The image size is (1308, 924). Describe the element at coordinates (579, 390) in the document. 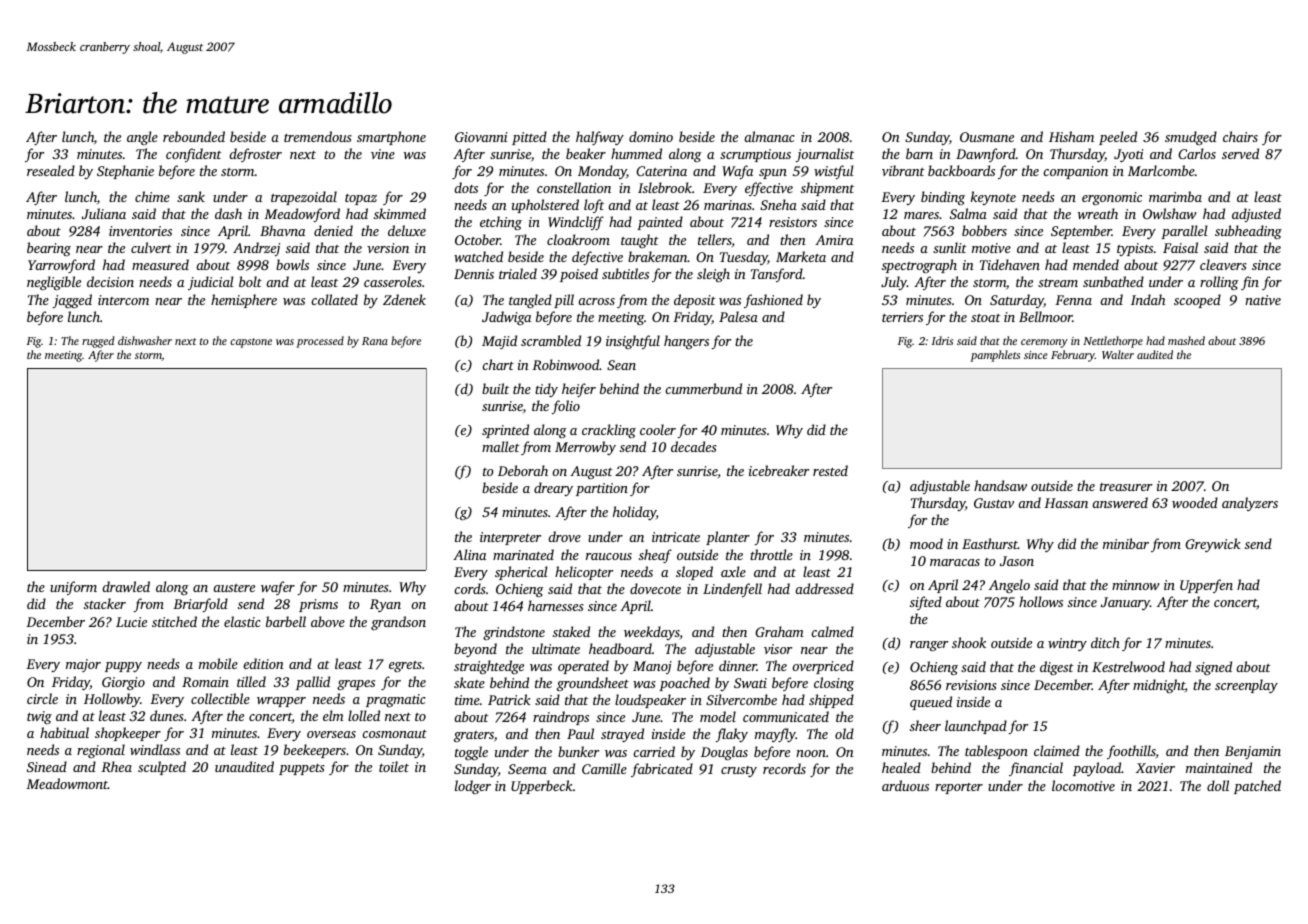

I see `heifer` at that location.
